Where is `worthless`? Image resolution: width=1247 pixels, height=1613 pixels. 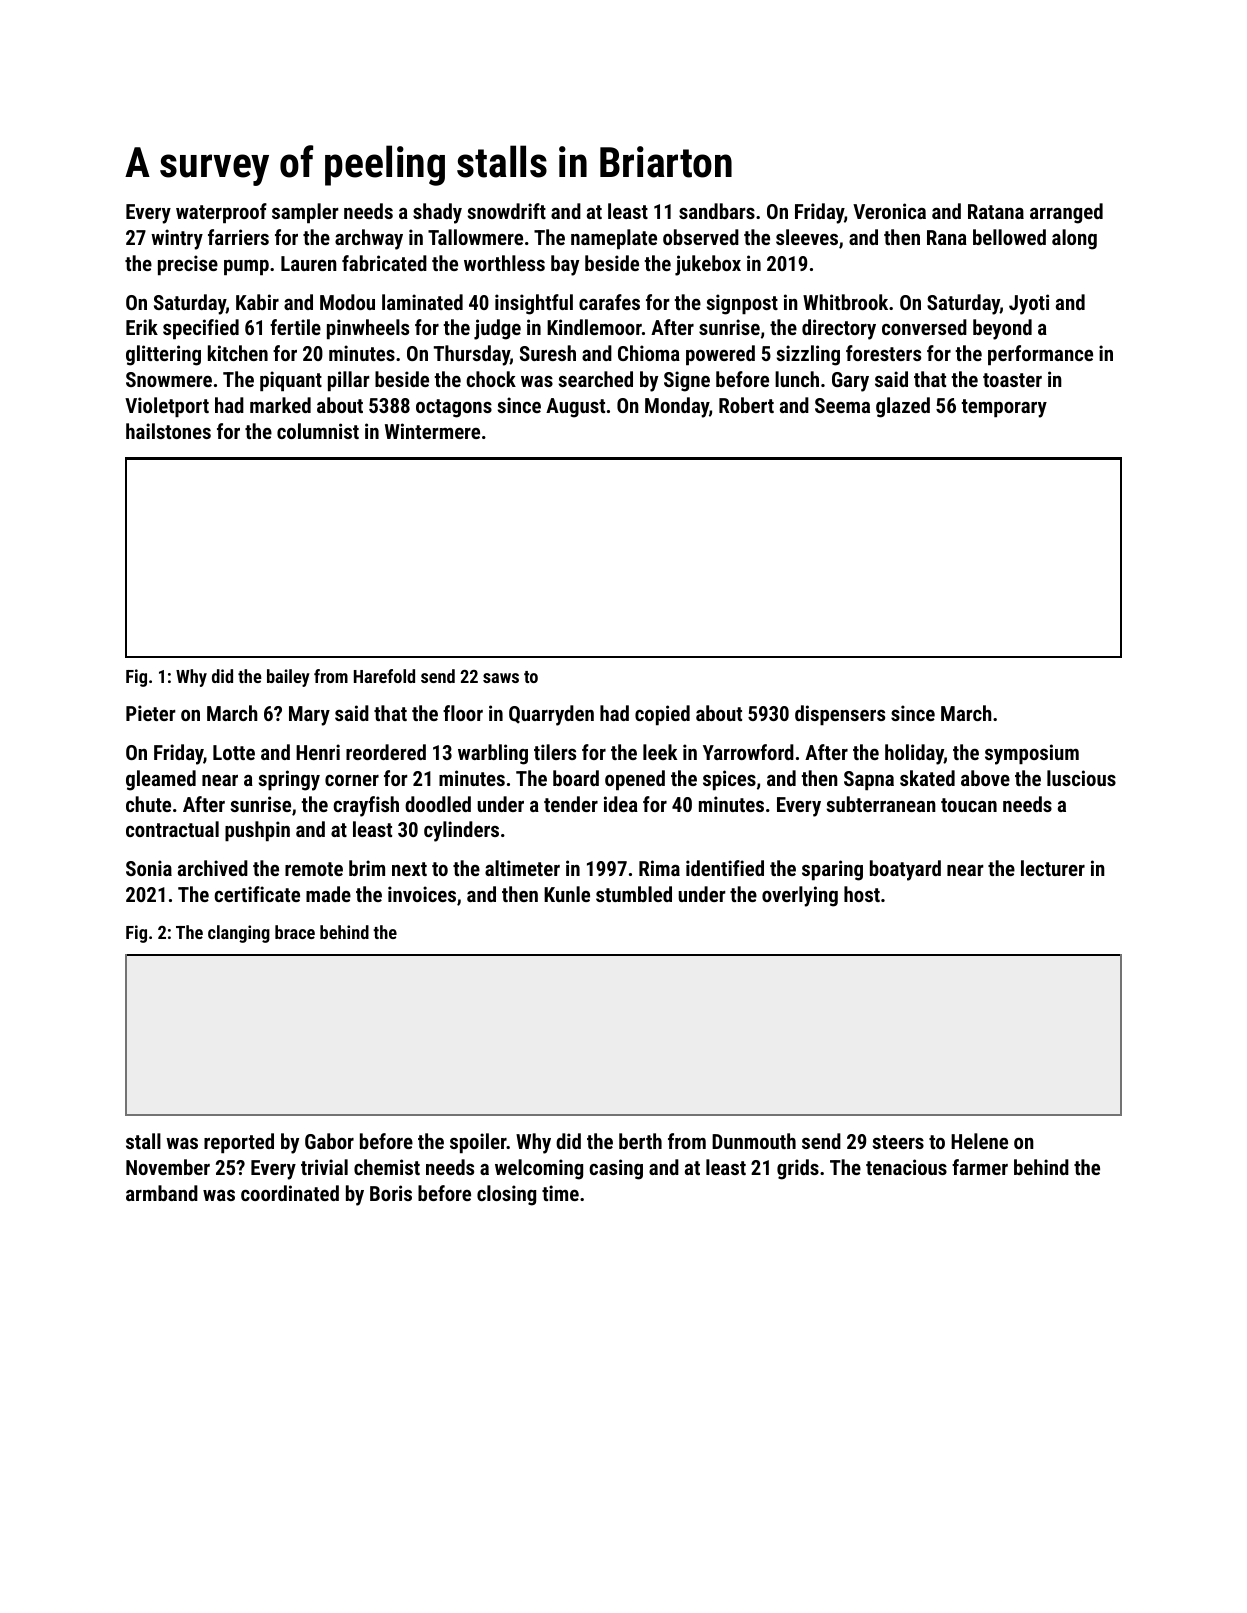 worthless is located at coordinates (504, 263).
